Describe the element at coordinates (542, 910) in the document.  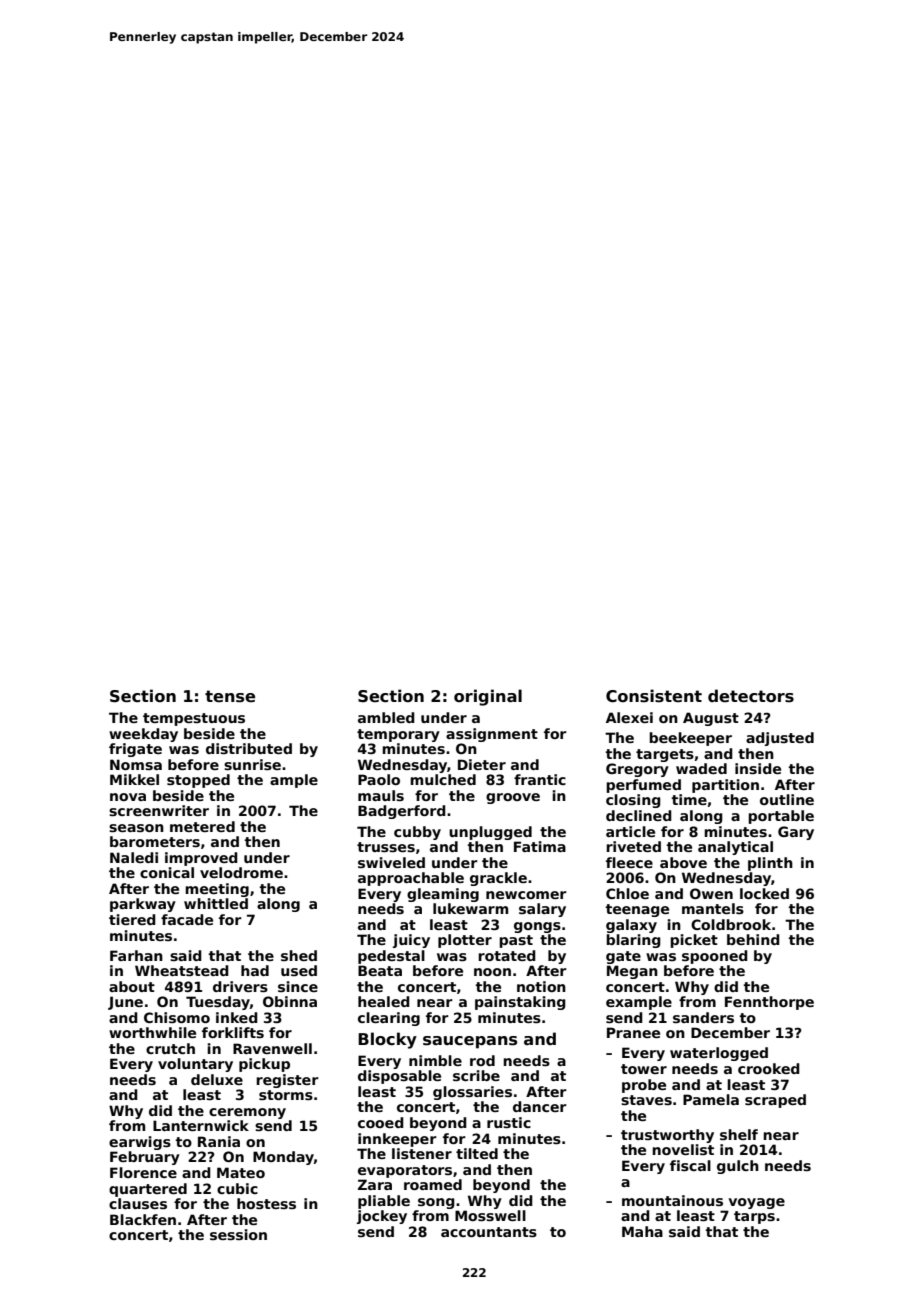
I see `salary` at that location.
